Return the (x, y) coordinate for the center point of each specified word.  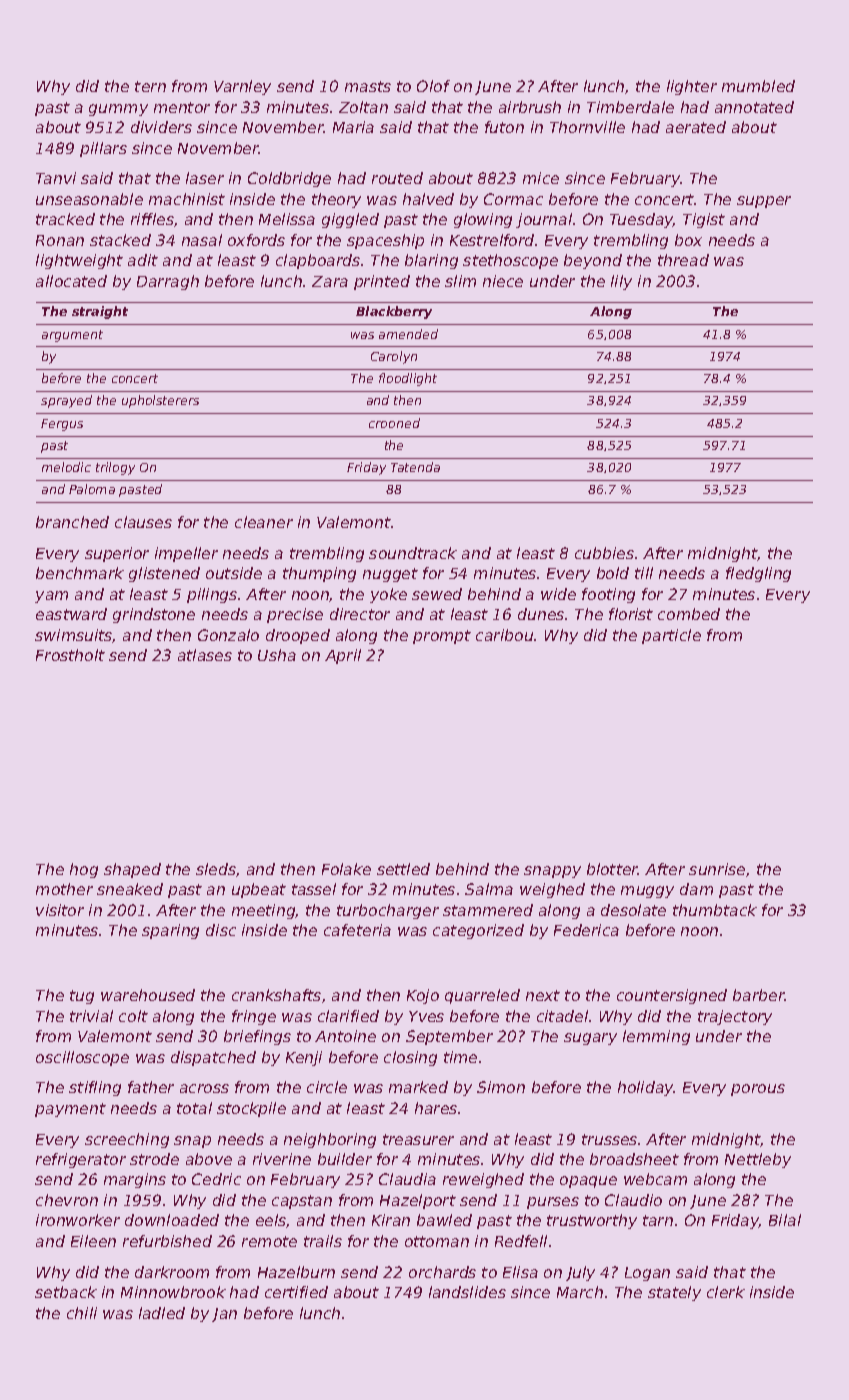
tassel (314, 889)
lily (621, 282)
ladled (162, 1313)
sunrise (717, 869)
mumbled (758, 86)
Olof (433, 86)
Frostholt (70, 655)
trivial (91, 1016)
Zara (330, 281)
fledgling (758, 574)
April (343, 656)
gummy (118, 110)
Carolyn (394, 357)
